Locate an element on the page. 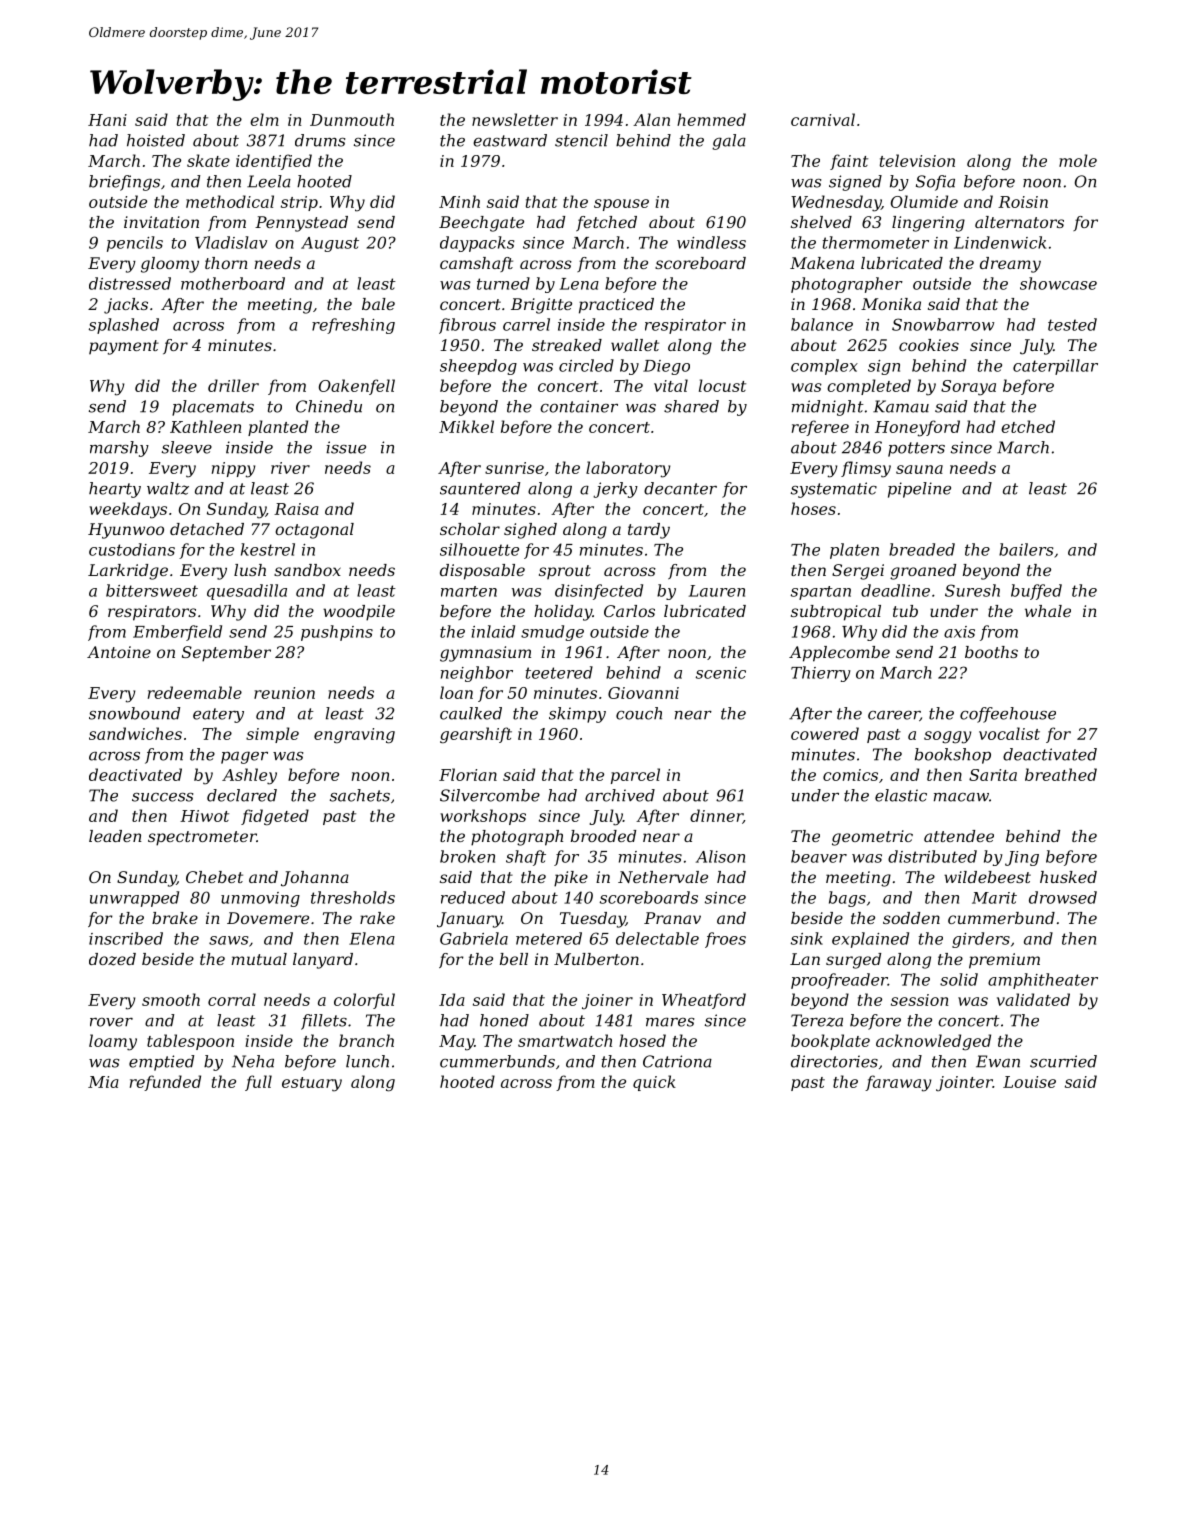 The image size is (1186, 1535). subtropical is located at coordinates (836, 613).
